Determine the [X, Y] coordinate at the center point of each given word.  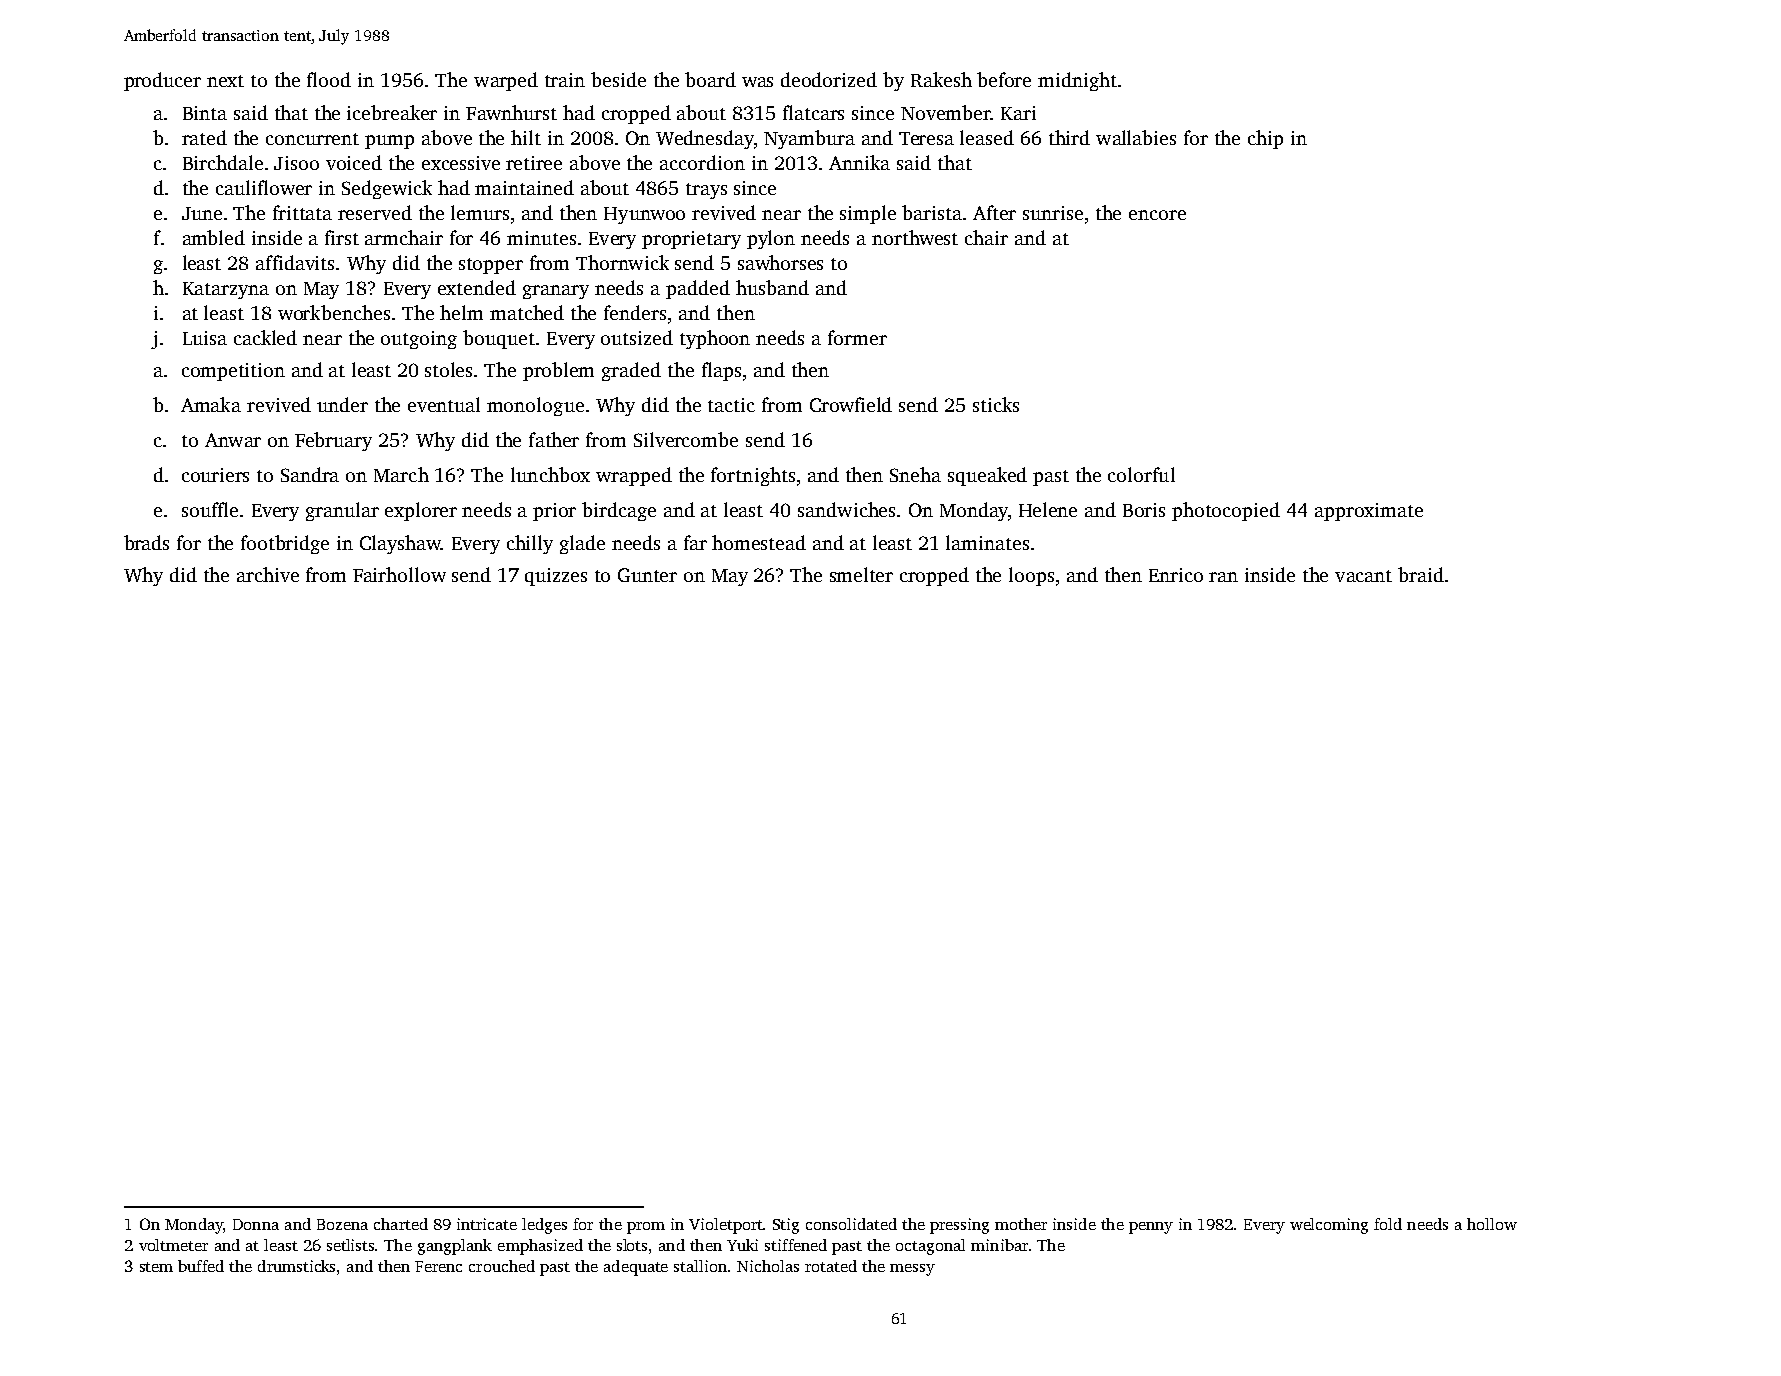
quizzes [556, 577]
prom [646, 1228]
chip [1265, 139]
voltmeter [173, 1245]
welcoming [1329, 1226]
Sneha [915, 474]
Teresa [926, 138]
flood [329, 79]
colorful [1141, 474]
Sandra [310, 474]
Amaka [211, 404]
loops [1031, 576]
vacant [1363, 576]
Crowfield [851, 404]
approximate [1369, 512]
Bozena [342, 1224]
